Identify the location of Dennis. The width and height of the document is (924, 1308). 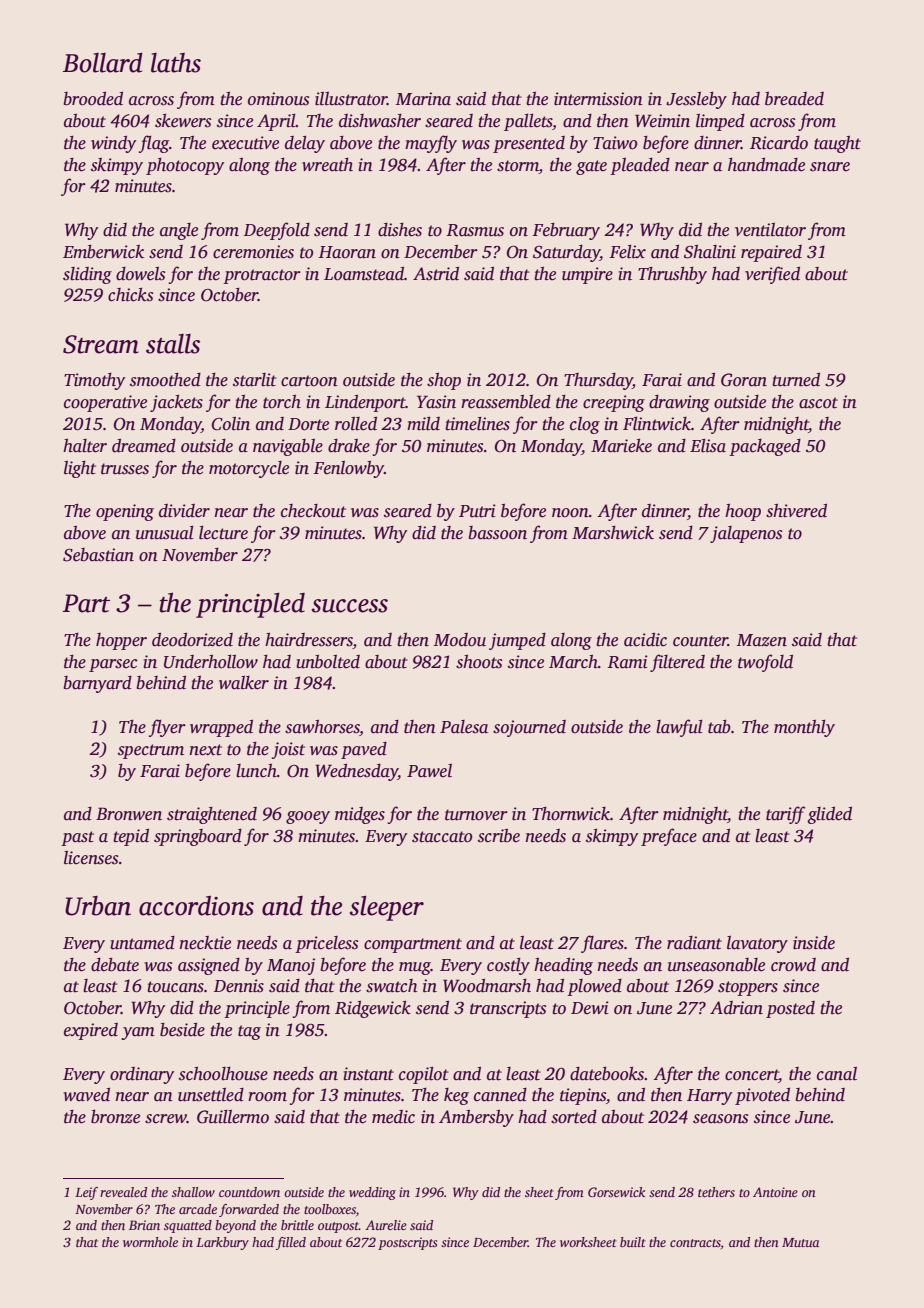
(239, 986).
